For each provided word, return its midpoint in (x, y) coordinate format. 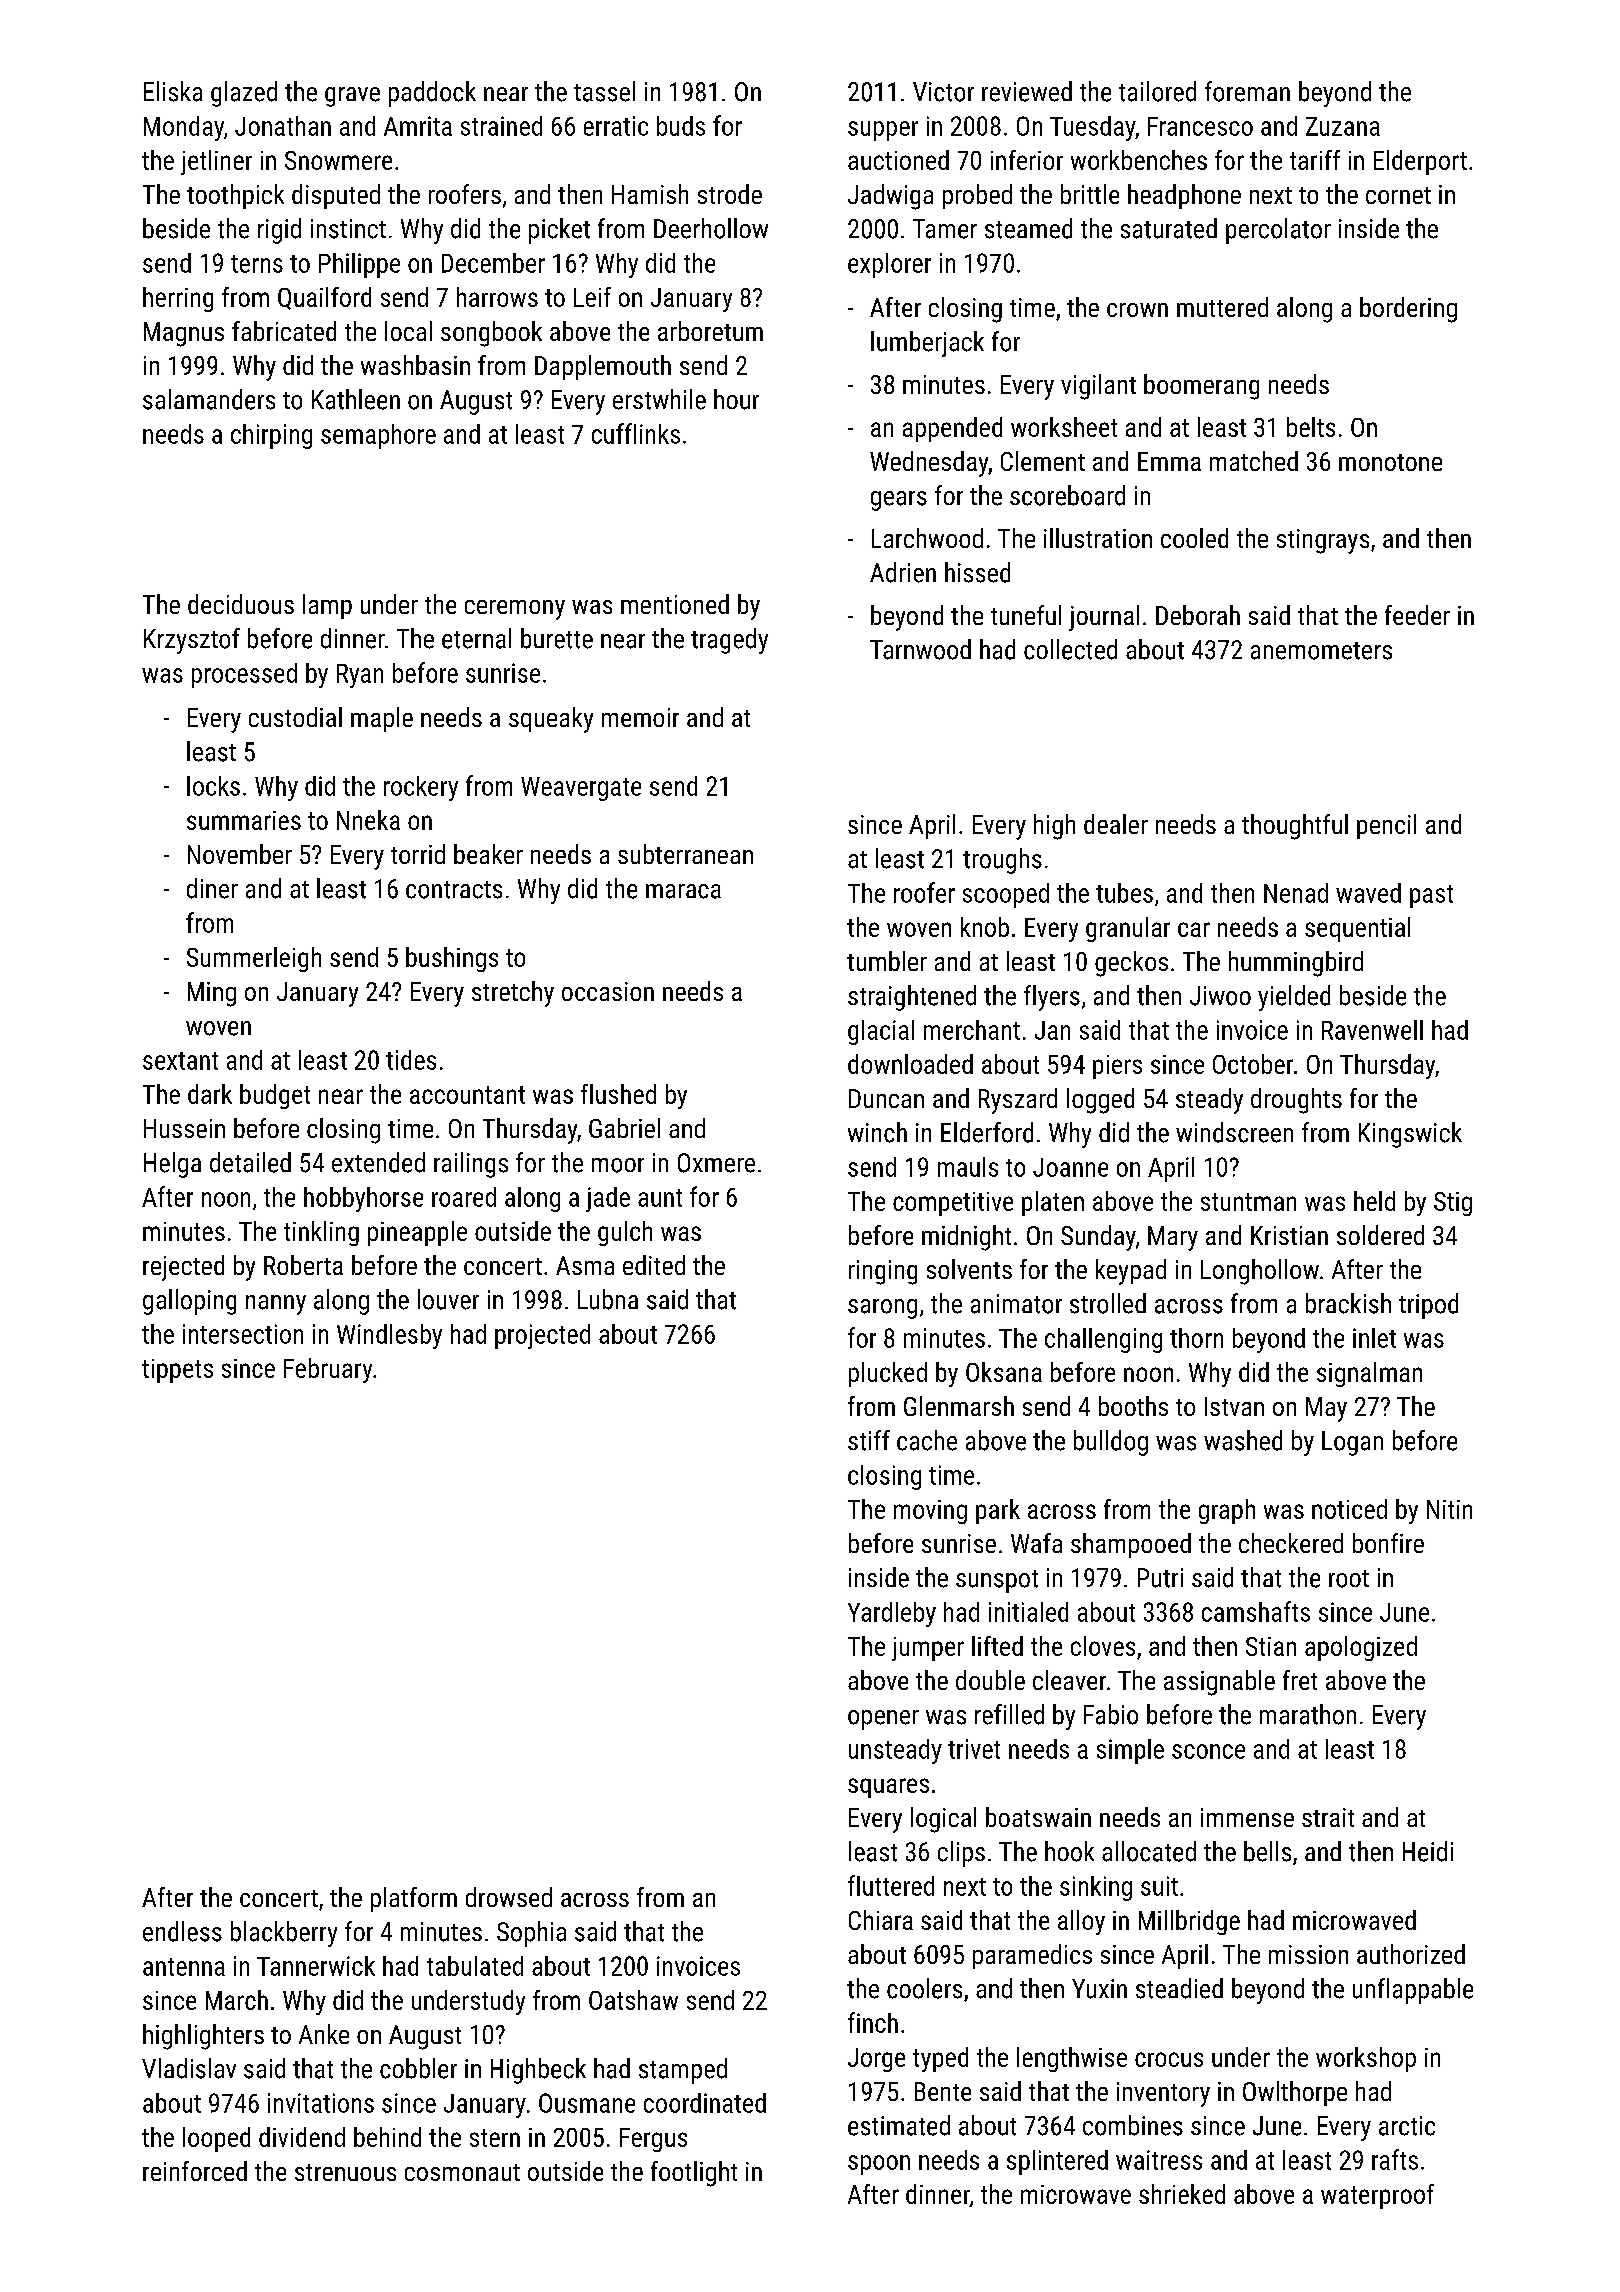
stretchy (513, 994)
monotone (1390, 462)
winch (877, 1132)
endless (182, 1931)
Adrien (903, 572)
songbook (491, 334)
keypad (1131, 1272)
